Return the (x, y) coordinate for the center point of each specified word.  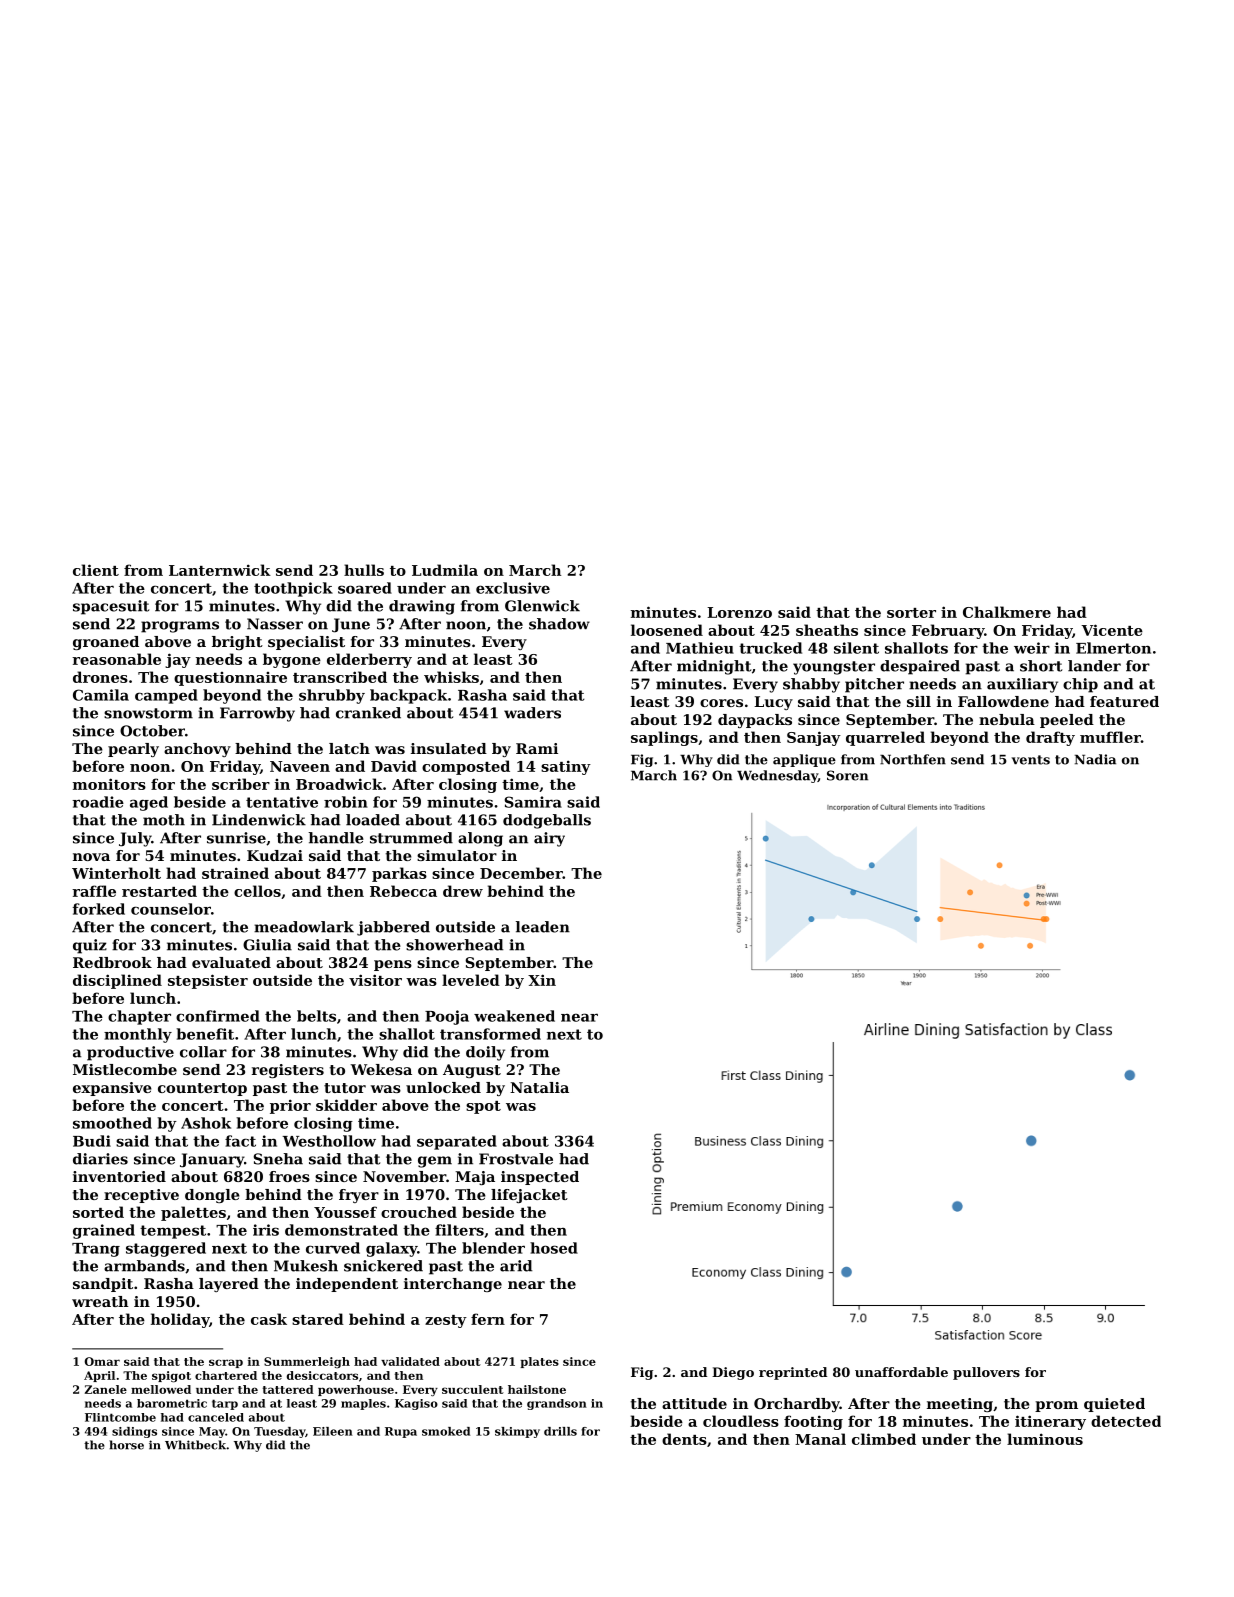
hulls (364, 570)
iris (266, 1230)
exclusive (513, 588)
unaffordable (901, 1372)
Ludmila (445, 570)
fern (488, 1319)
